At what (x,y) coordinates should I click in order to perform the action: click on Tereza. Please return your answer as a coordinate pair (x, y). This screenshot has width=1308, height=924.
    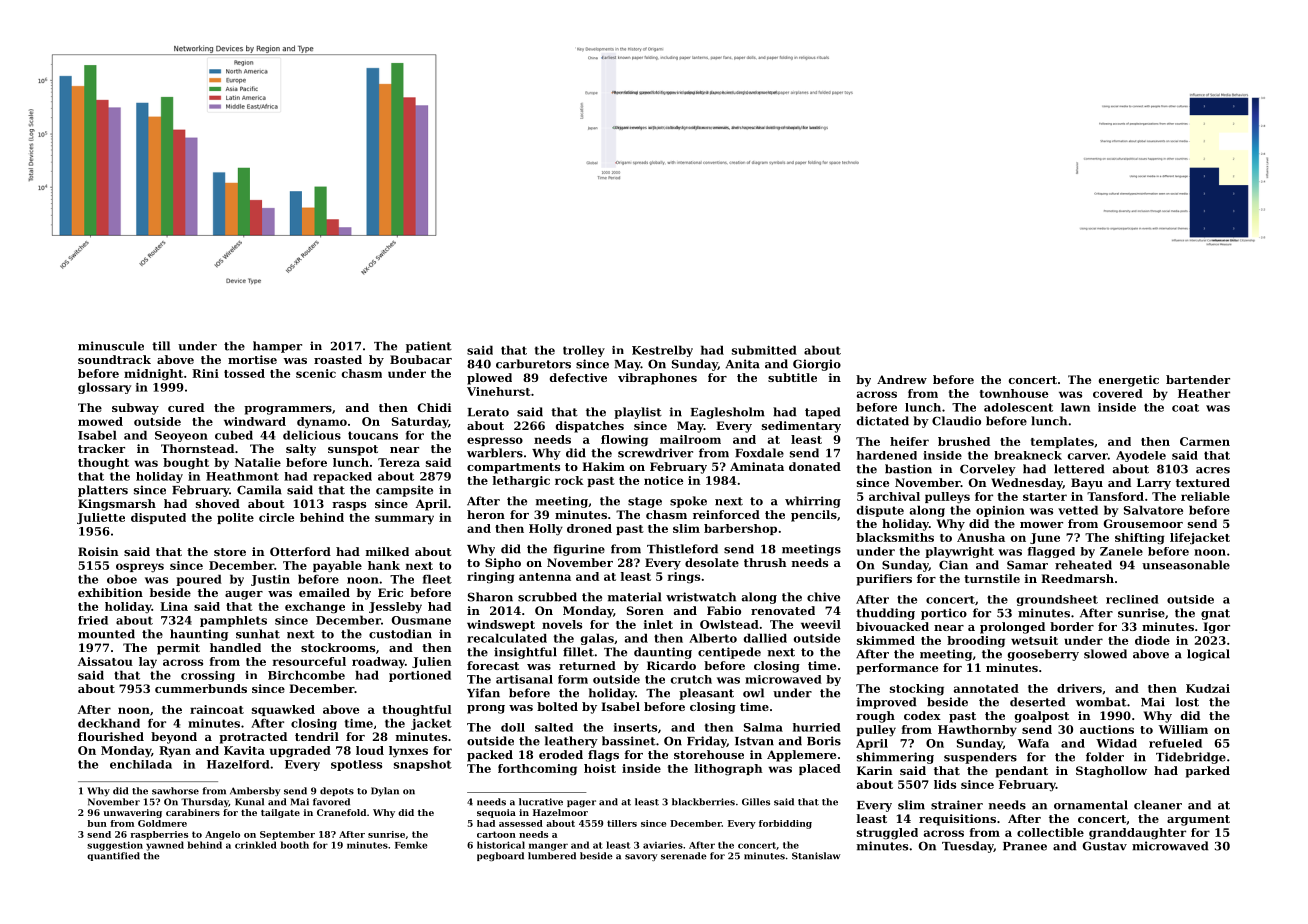
    Looking at the image, I should click on (399, 462).
